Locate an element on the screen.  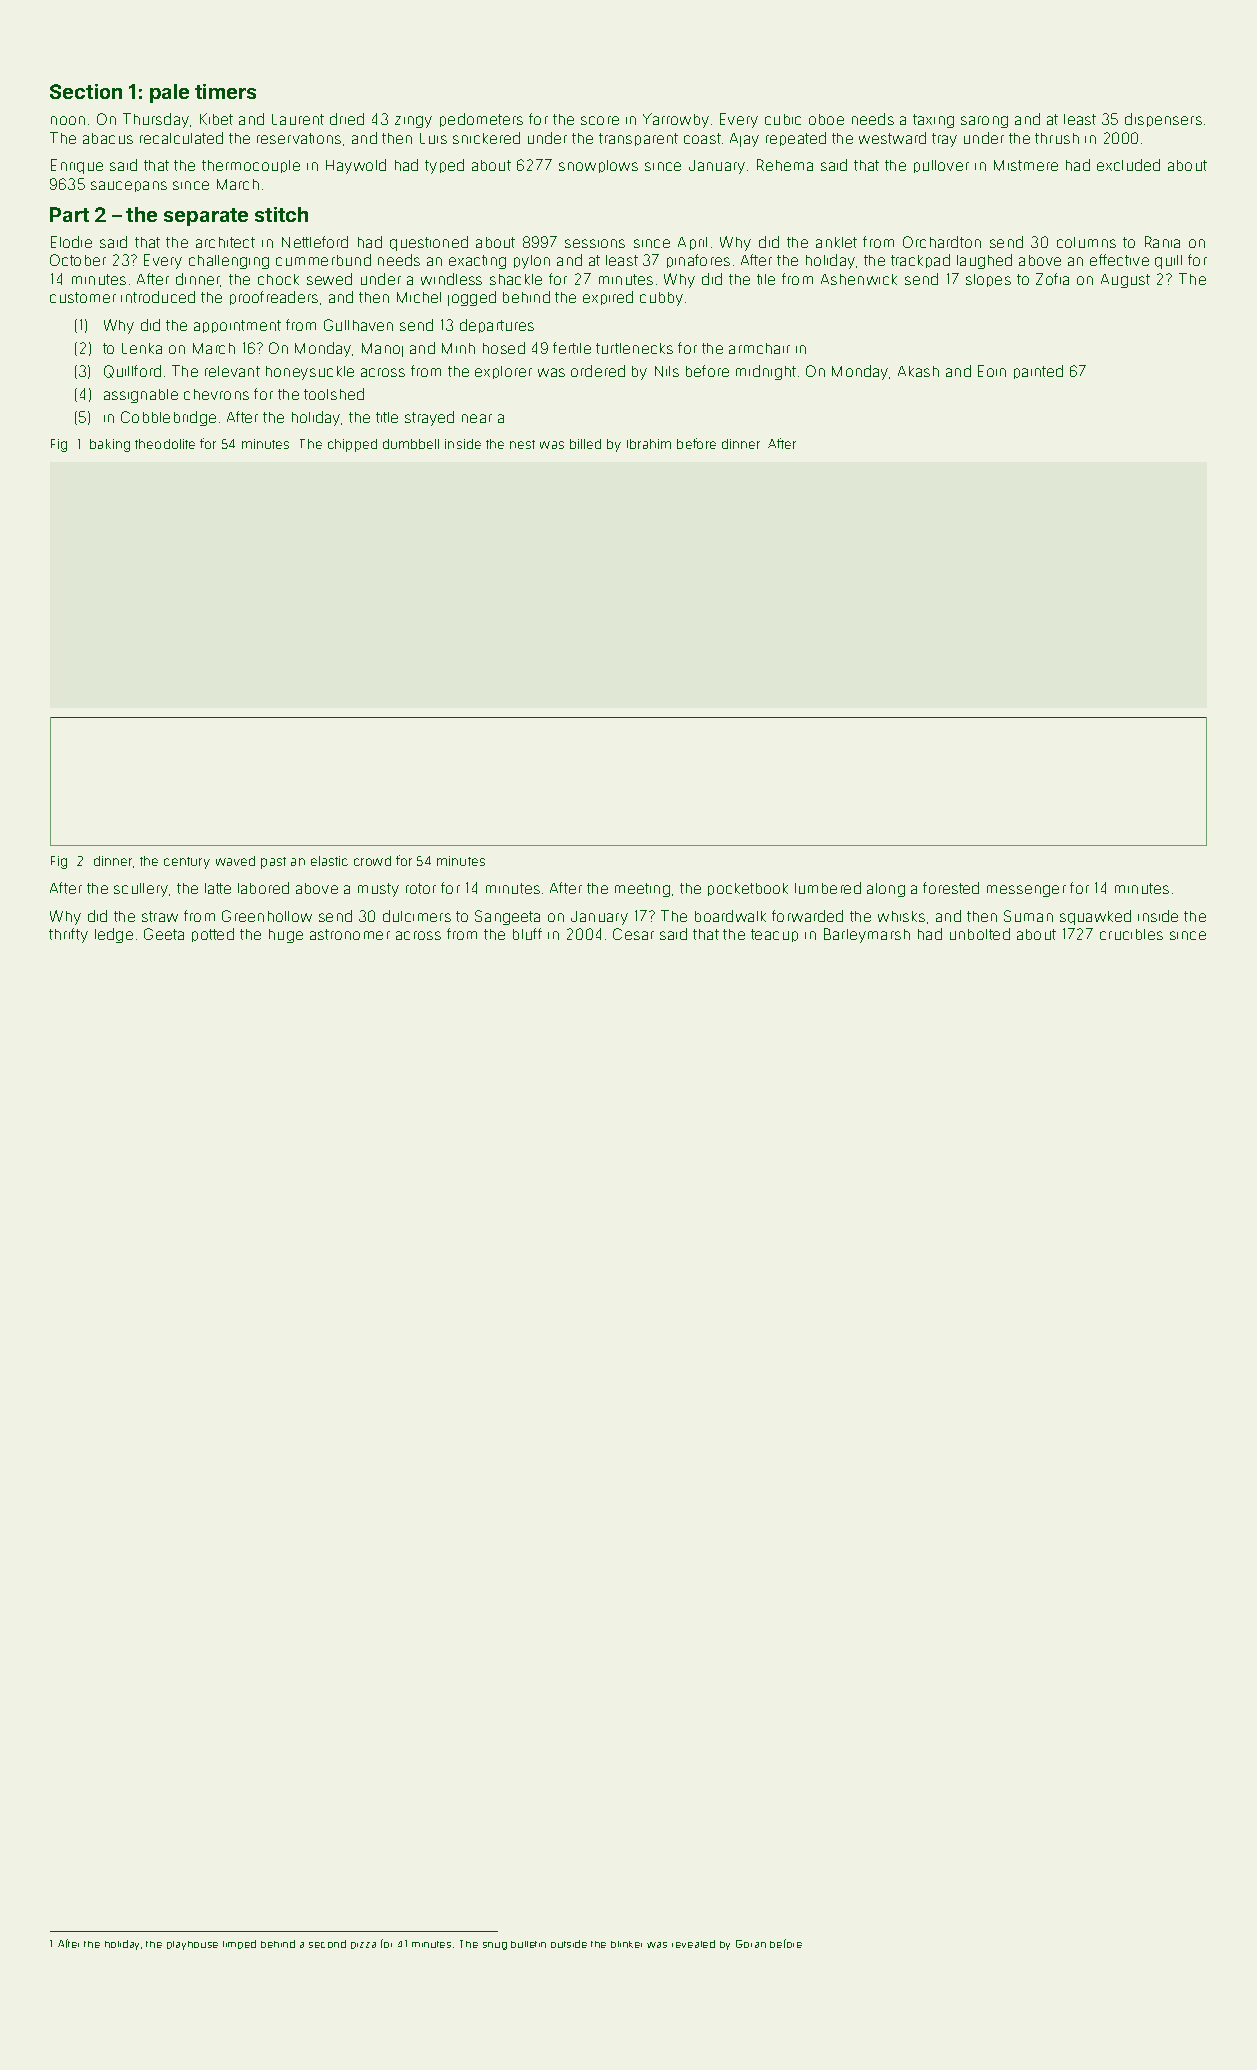
meeting is located at coordinates (642, 890).
